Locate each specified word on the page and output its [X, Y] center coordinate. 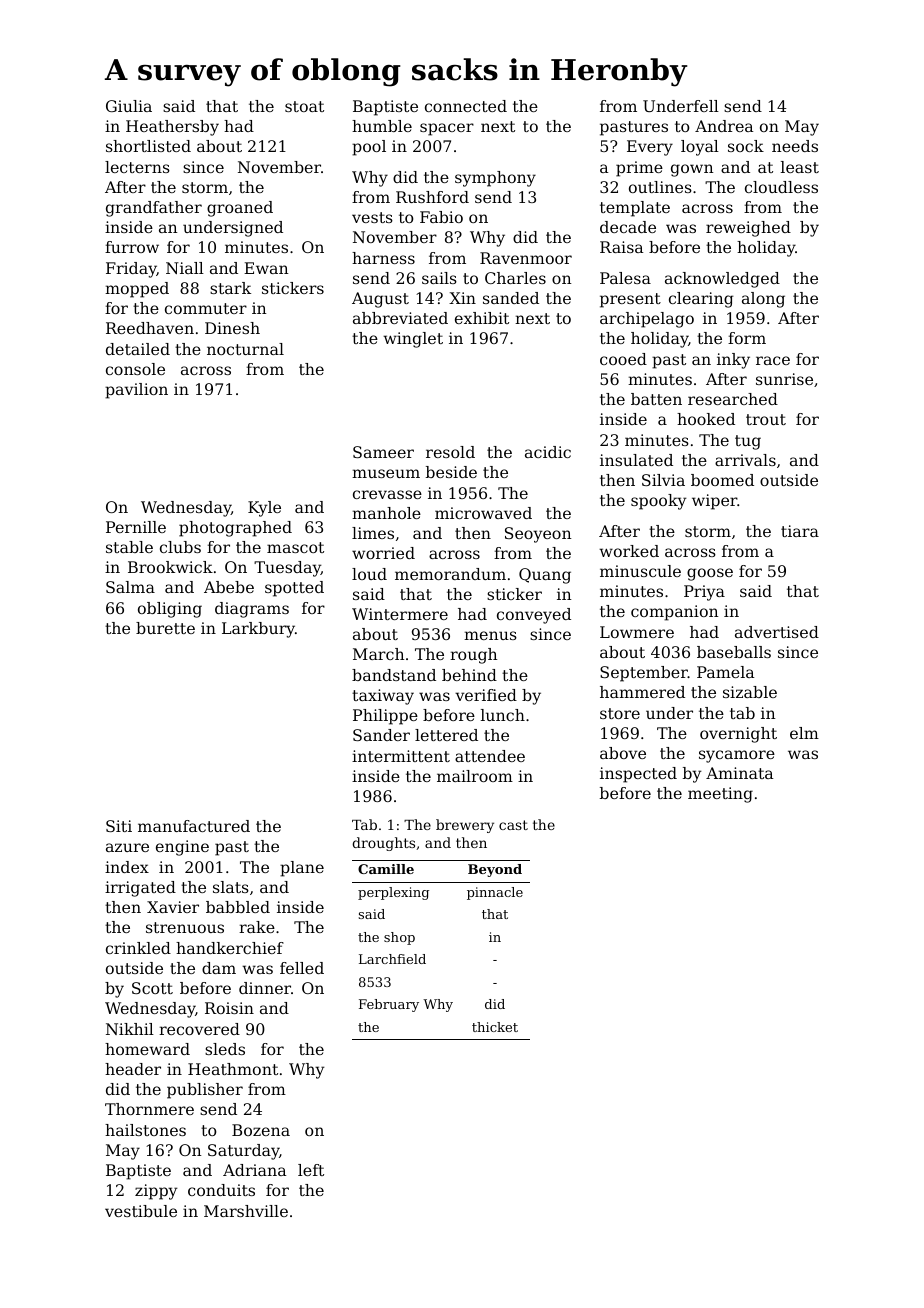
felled [302, 968]
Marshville [246, 1211]
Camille [386, 869]
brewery [465, 826]
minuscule [640, 571]
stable [129, 547]
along [763, 300]
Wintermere [400, 614]
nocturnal [245, 349]
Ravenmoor [526, 258]
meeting [720, 795]
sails [439, 278]
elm [804, 733]
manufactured [194, 826]
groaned [240, 209]
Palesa [625, 278]
